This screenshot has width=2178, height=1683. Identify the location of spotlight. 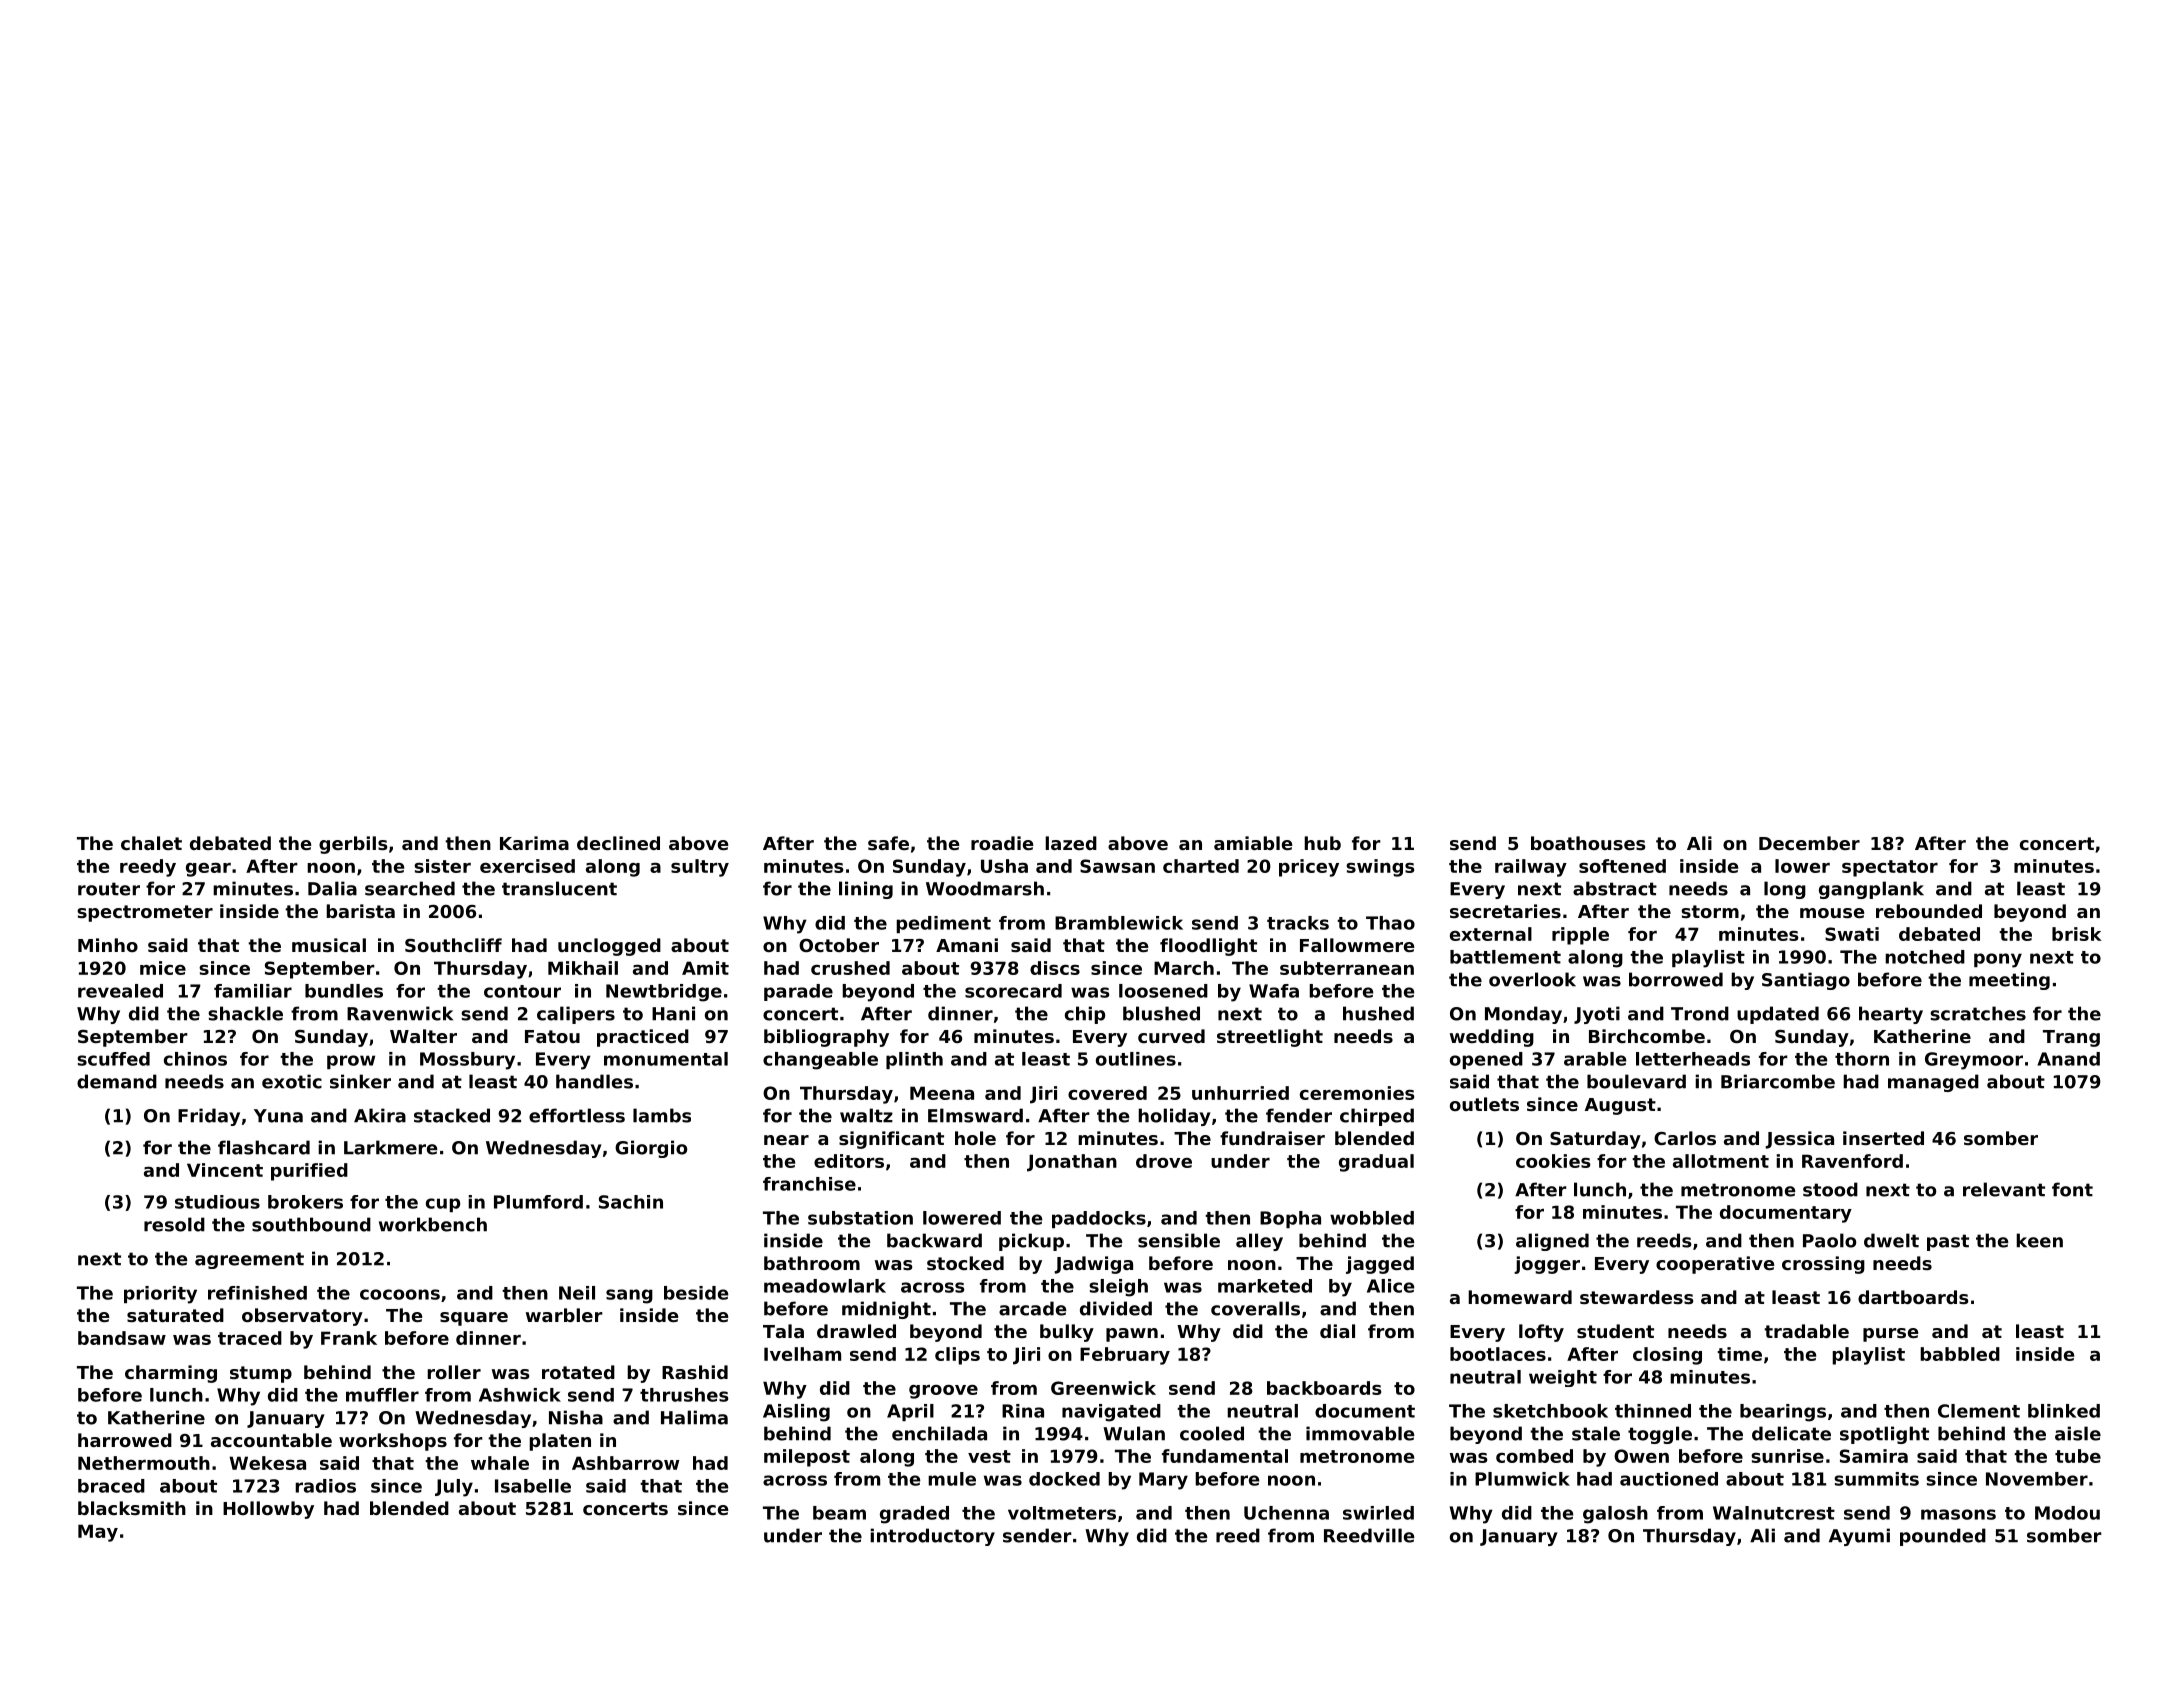
(1884, 1435).
